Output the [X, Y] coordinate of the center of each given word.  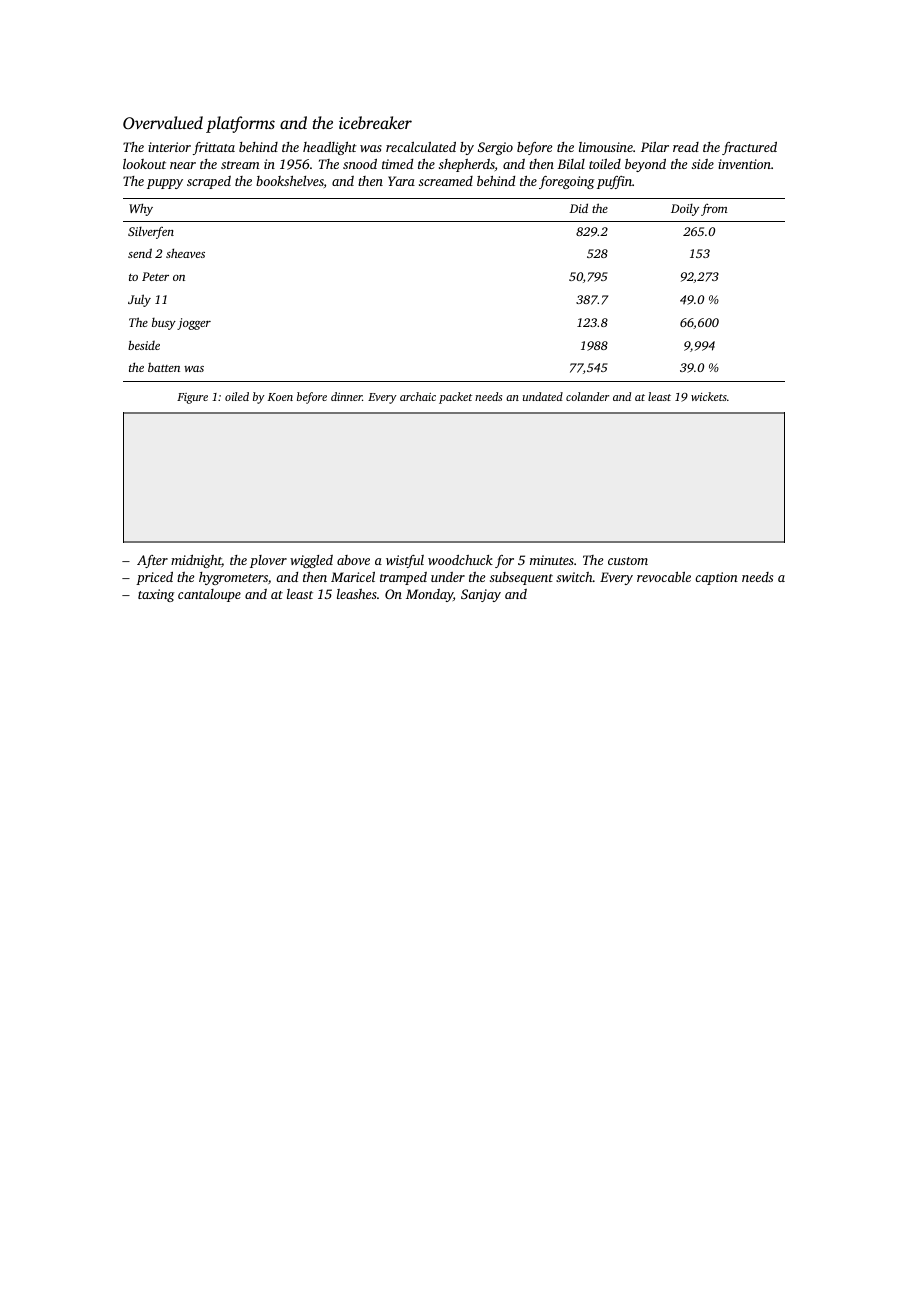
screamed [446, 181]
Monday [429, 595]
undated [543, 396]
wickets [709, 396]
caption [716, 578]
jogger [194, 324]
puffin [614, 182]
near [183, 165]
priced [154, 578]
